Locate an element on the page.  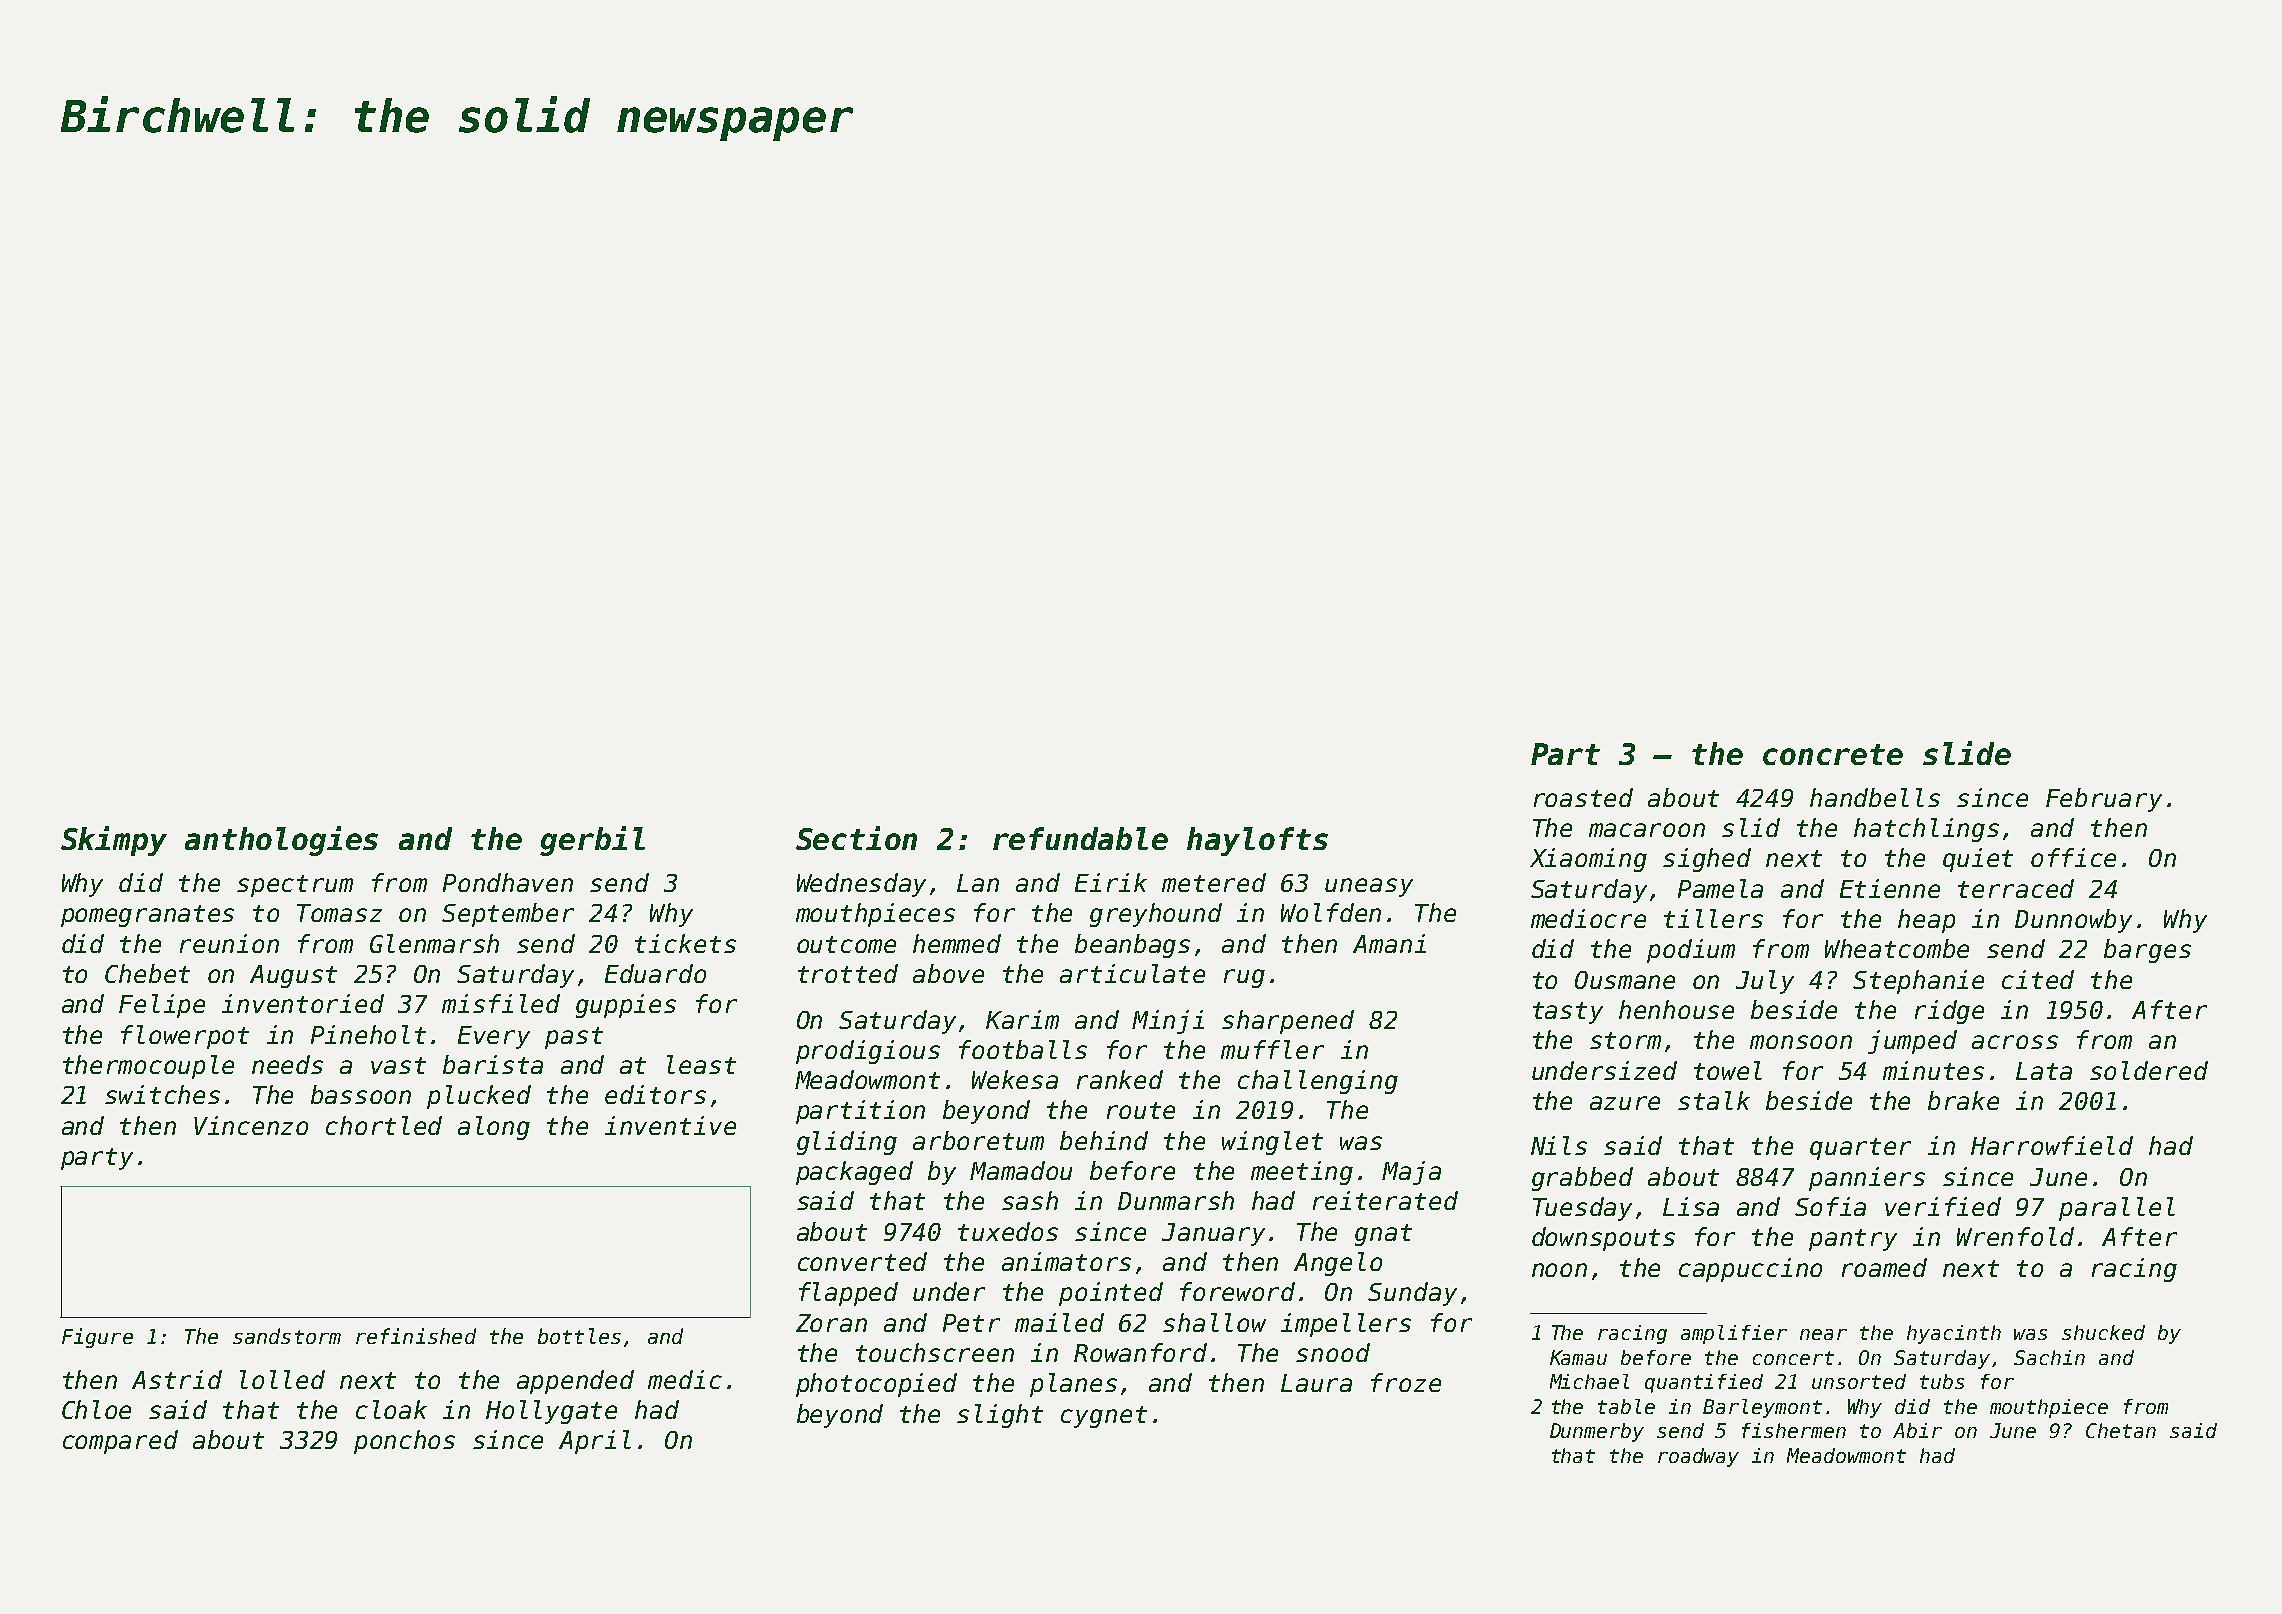
compared is located at coordinates (120, 1442).
